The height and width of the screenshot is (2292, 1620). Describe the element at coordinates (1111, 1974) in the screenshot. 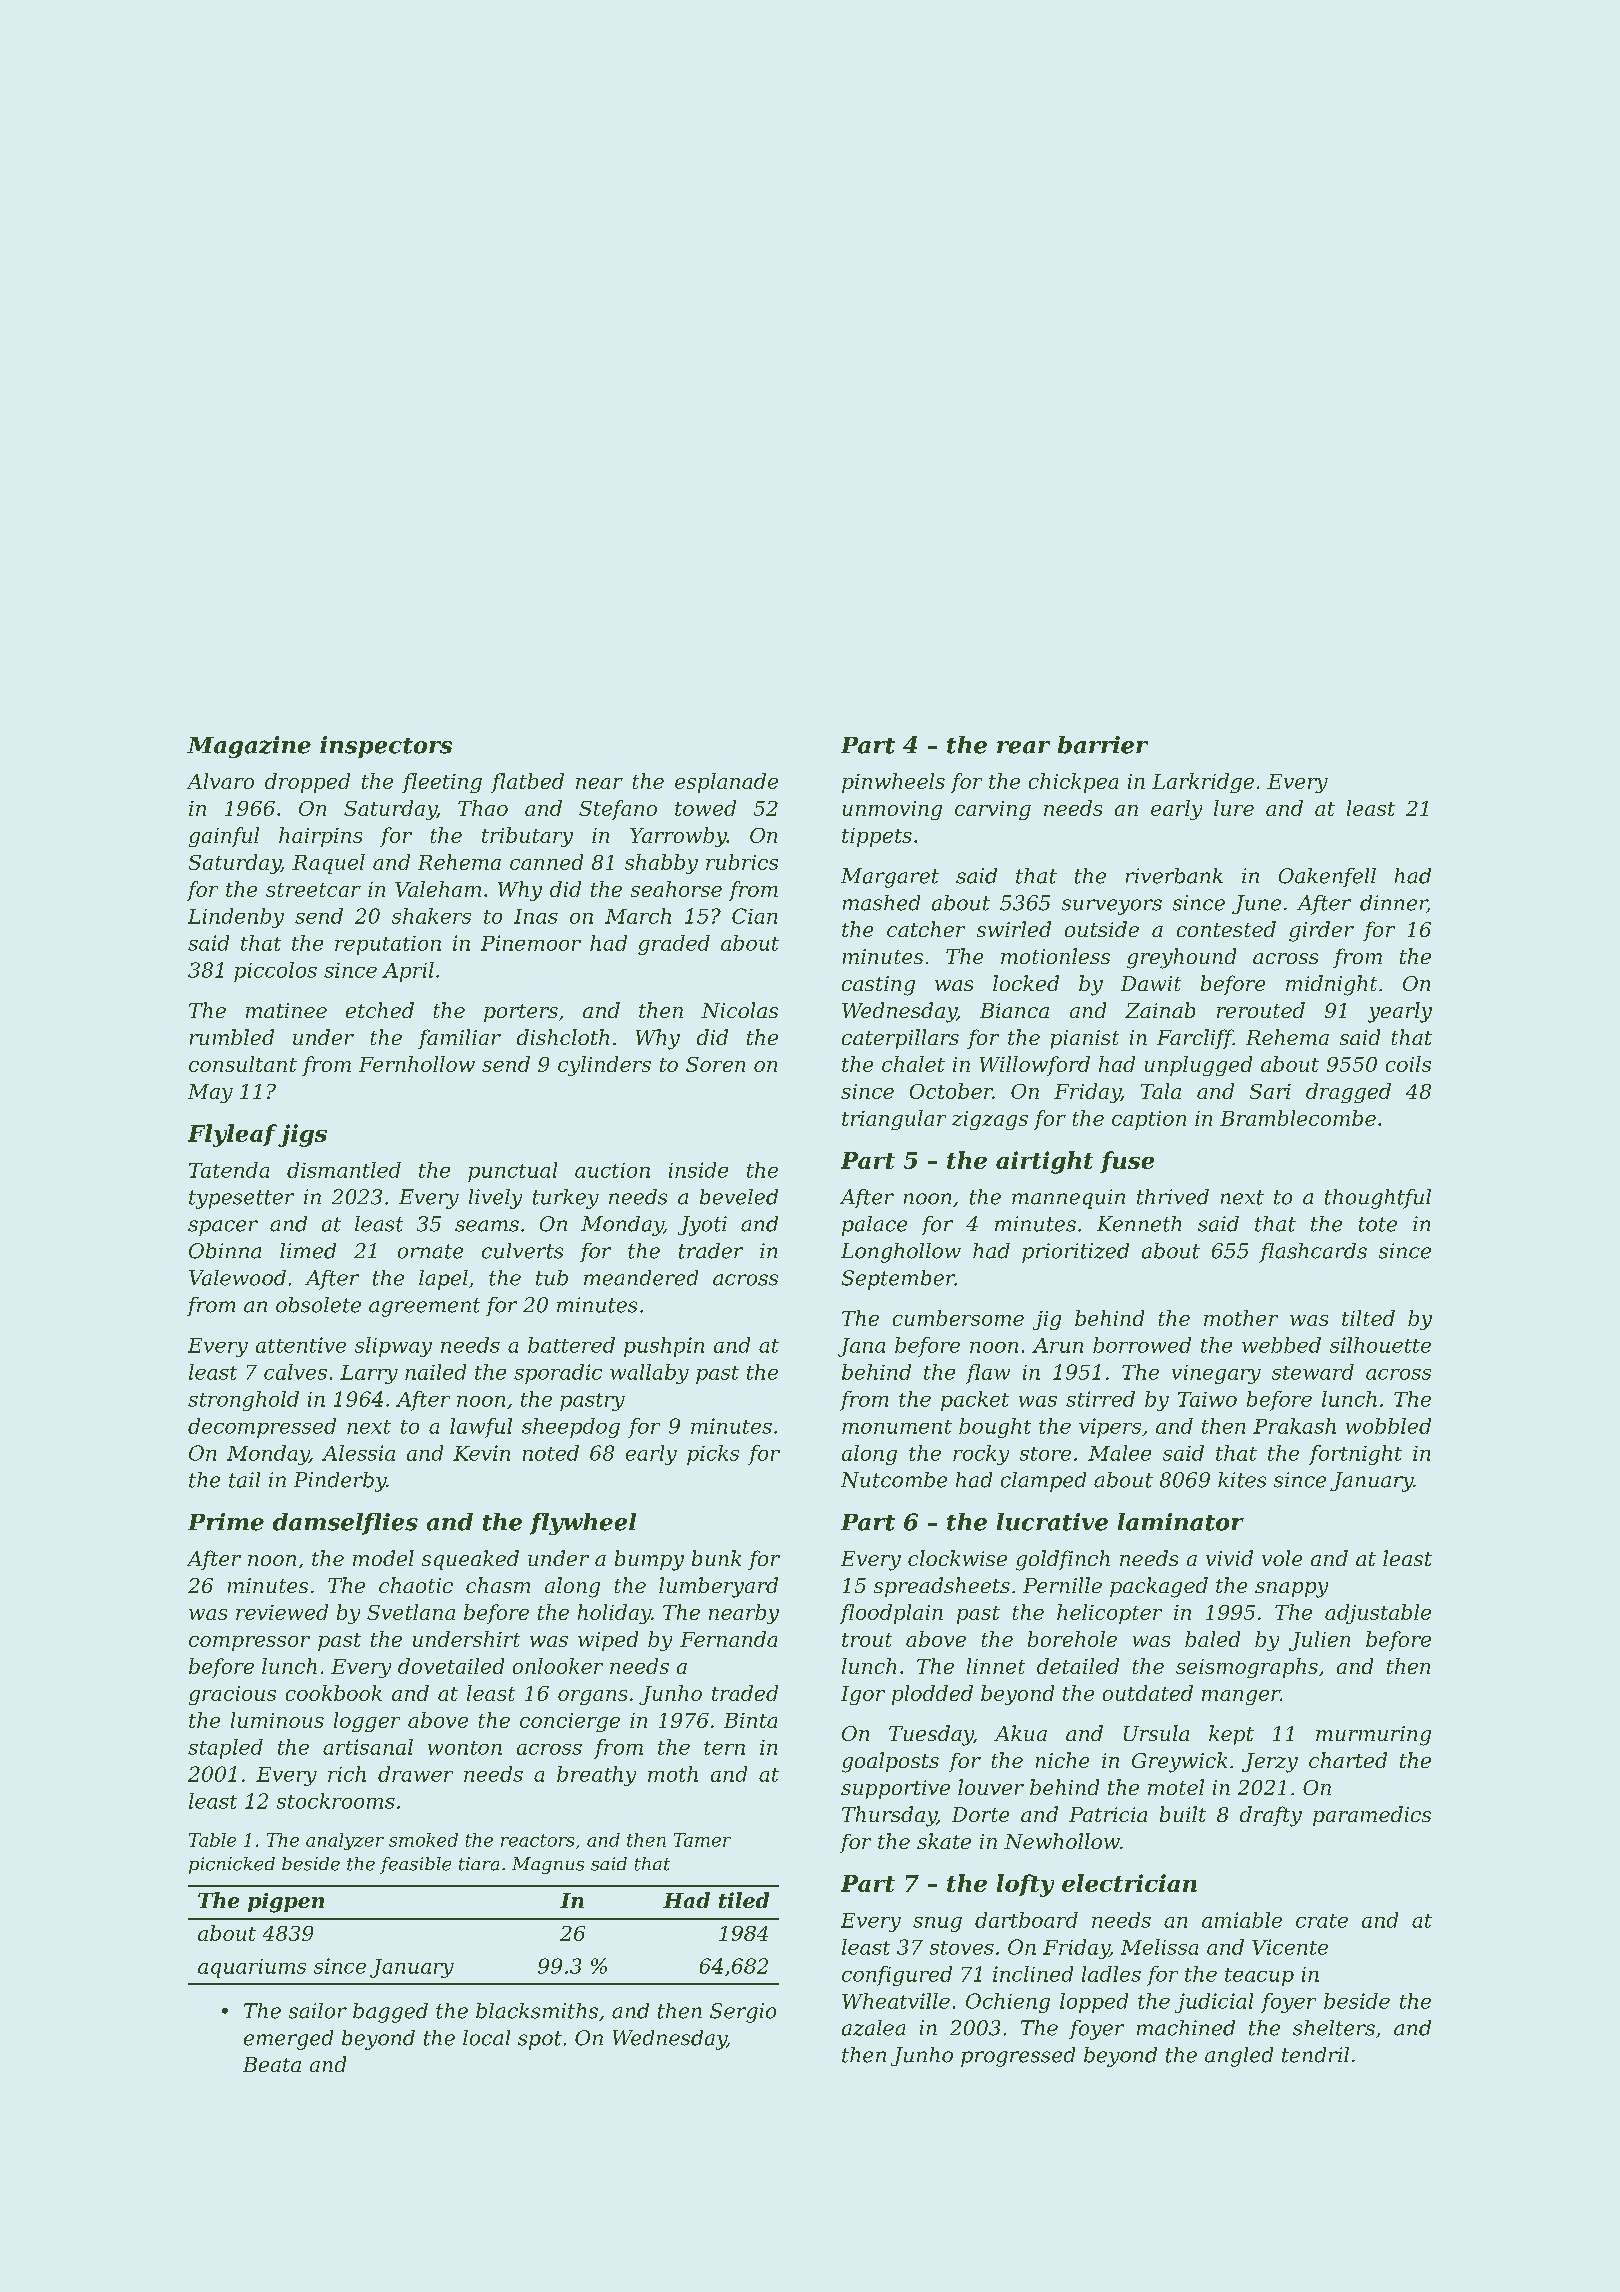

I see `ladles` at that location.
